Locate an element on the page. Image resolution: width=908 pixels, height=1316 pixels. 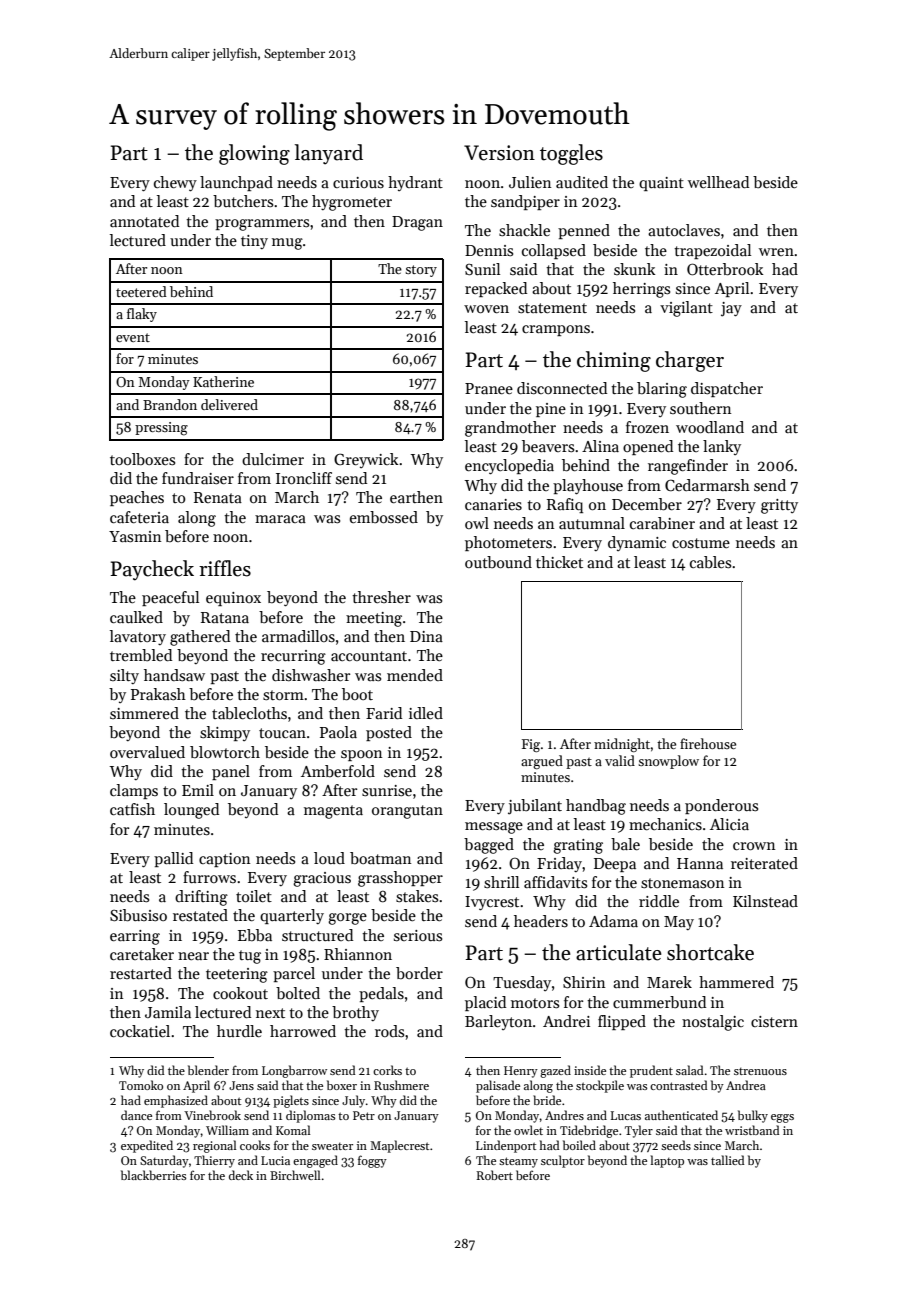
chewy is located at coordinates (175, 184).
